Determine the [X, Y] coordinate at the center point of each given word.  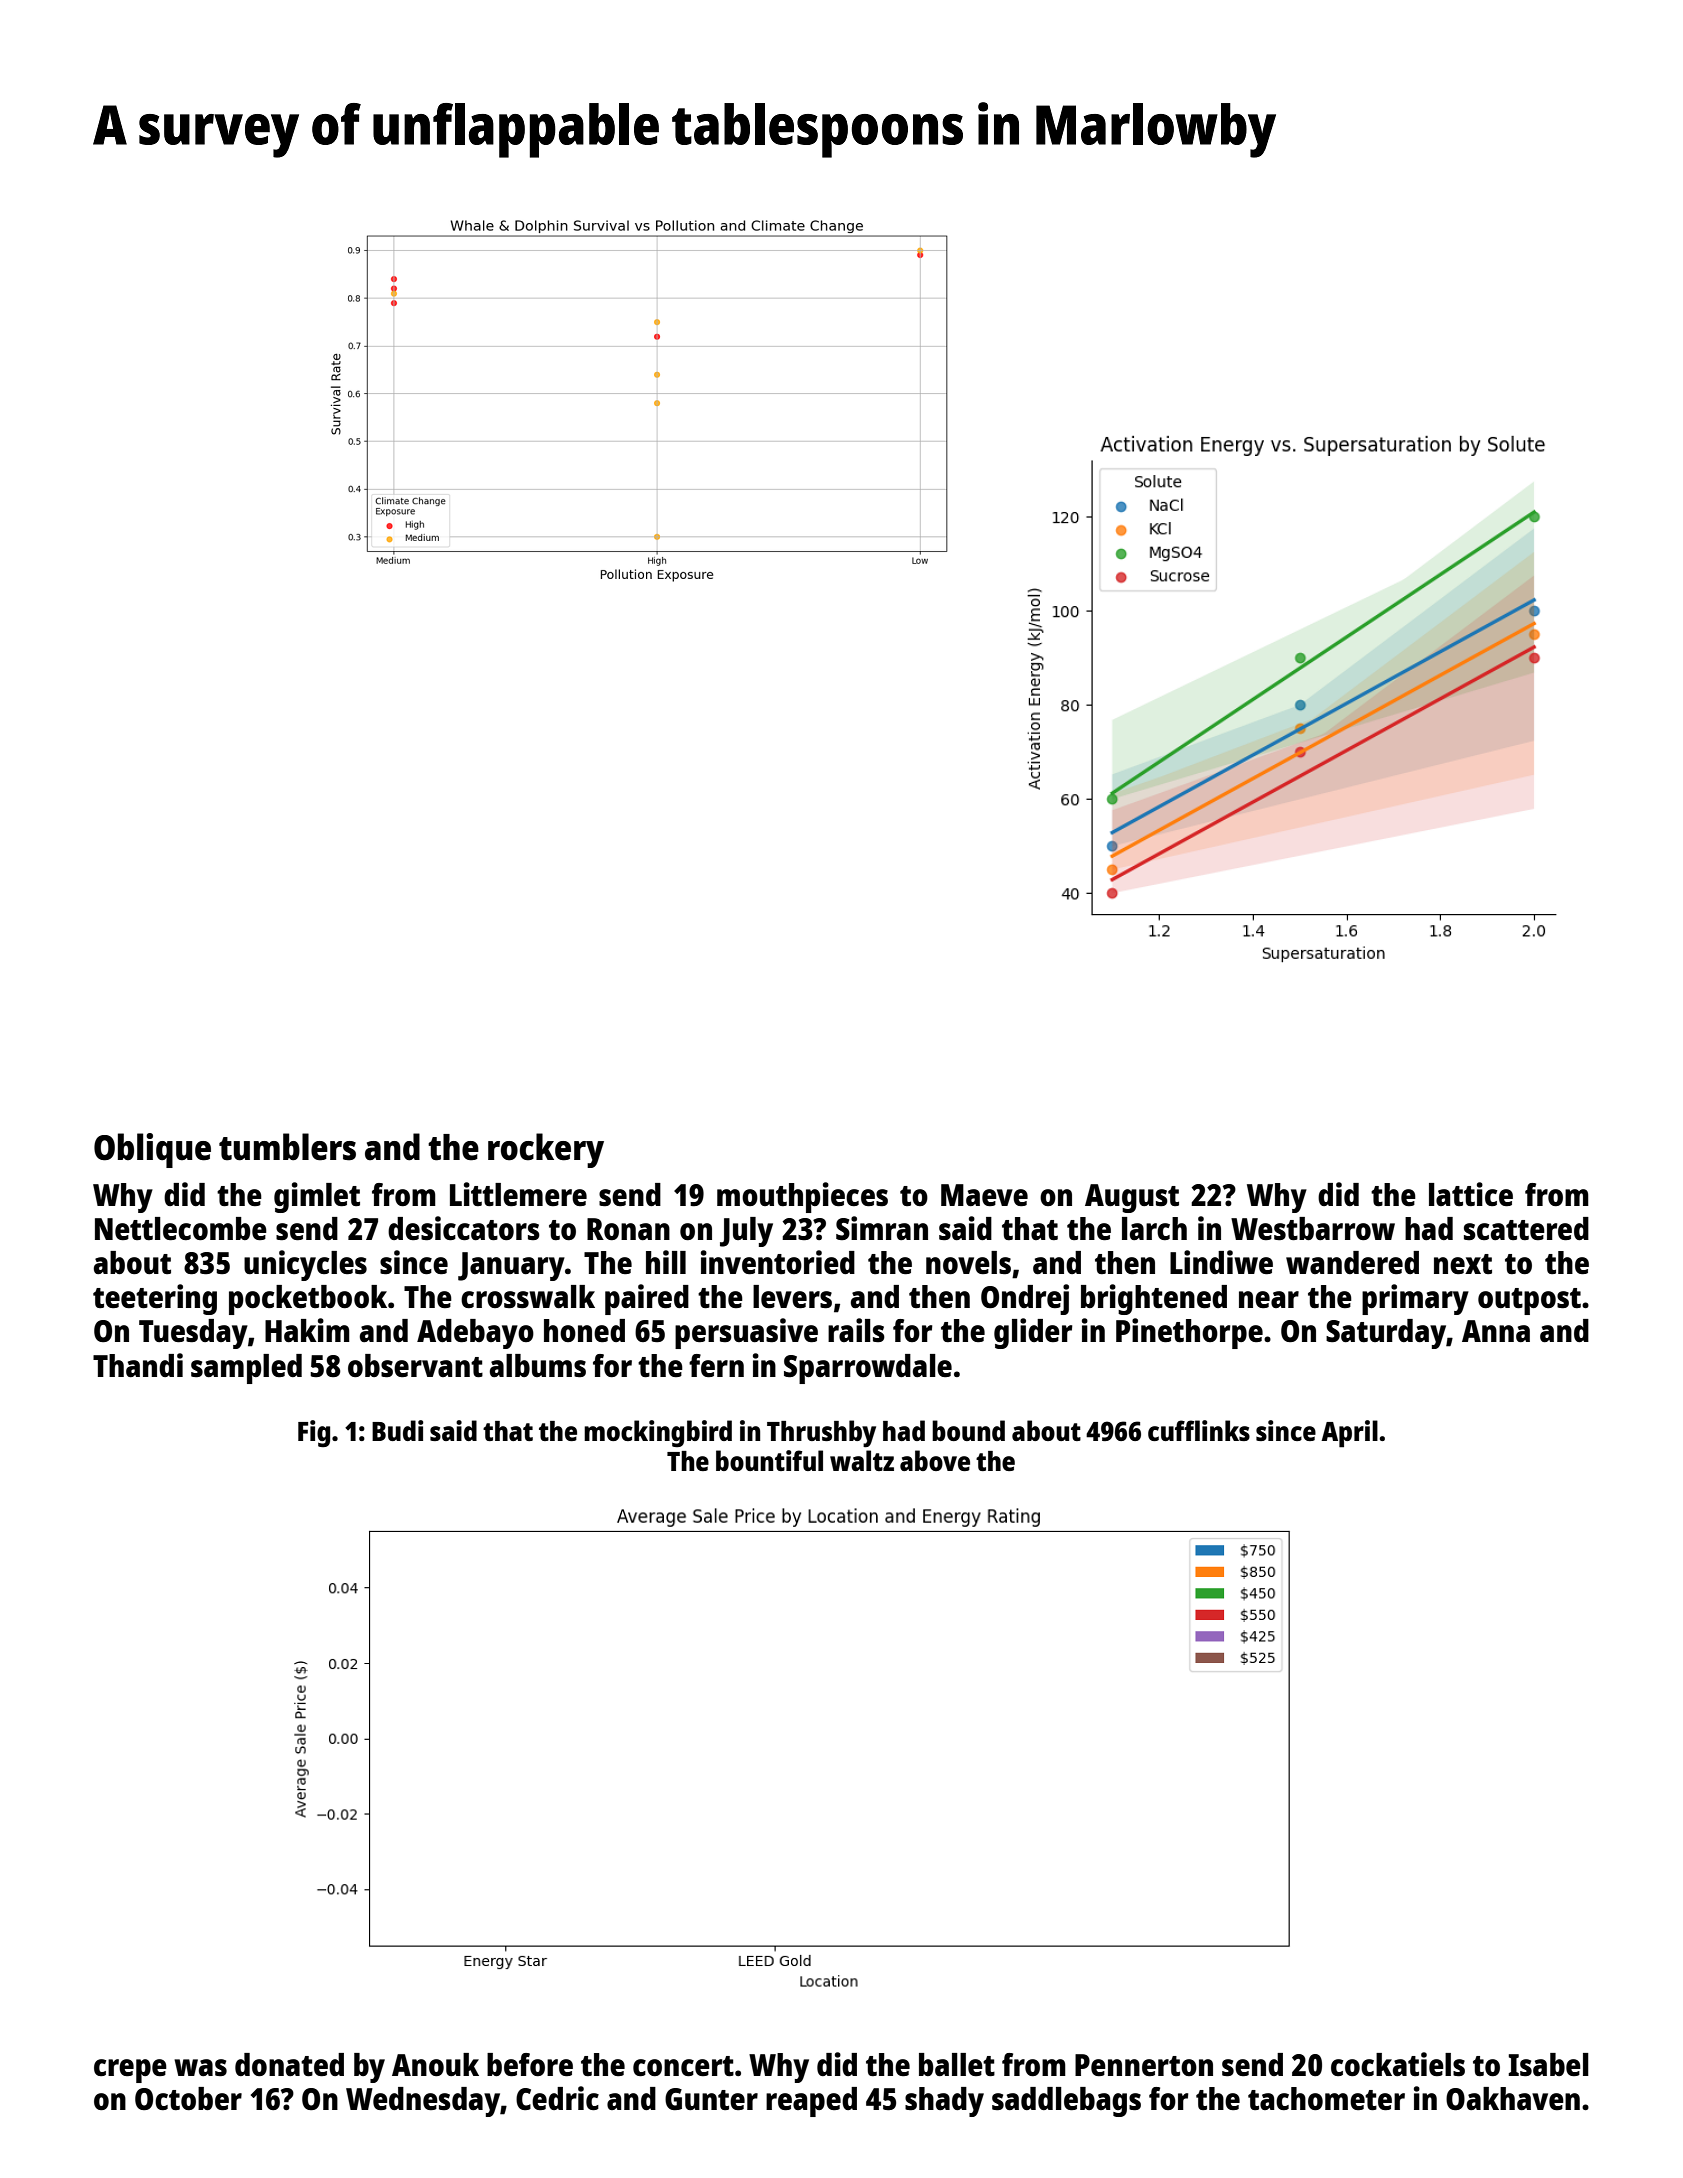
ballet [957, 2064]
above [935, 1460]
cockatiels [1398, 2064]
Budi [398, 1430]
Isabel [1548, 2065]
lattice [1471, 1194]
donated [289, 2065]
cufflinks [1199, 1430]
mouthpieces [802, 1197]
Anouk [435, 2064]
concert [683, 2066]
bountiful [769, 1460]
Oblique [152, 1150]
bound [968, 1430]
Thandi [138, 1365]
